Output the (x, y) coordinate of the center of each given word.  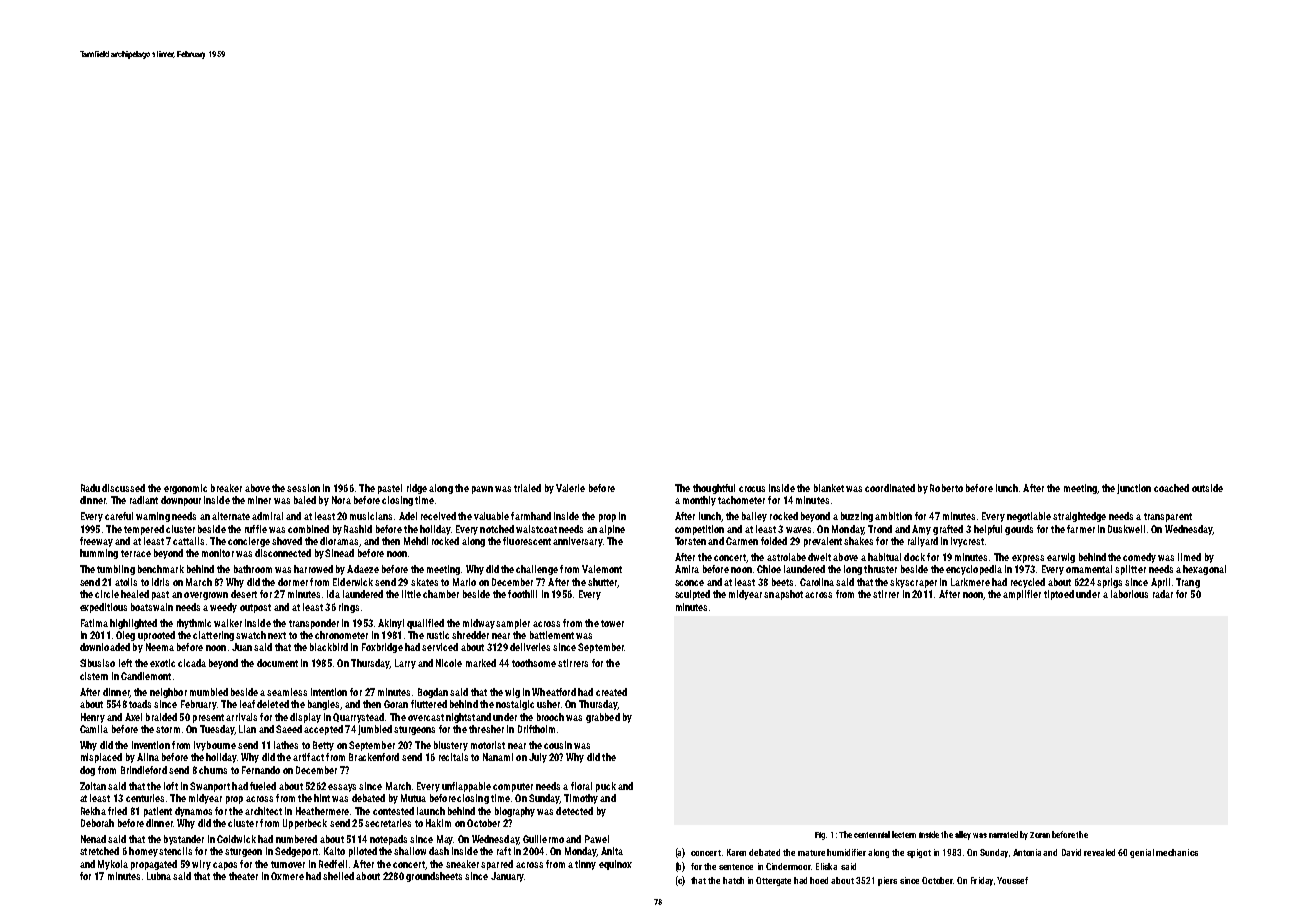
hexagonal (1204, 570)
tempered (144, 530)
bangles (323, 705)
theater (243, 876)
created (611, 692)
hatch (733, 880)
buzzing (857, 517)
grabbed (603, 718)
